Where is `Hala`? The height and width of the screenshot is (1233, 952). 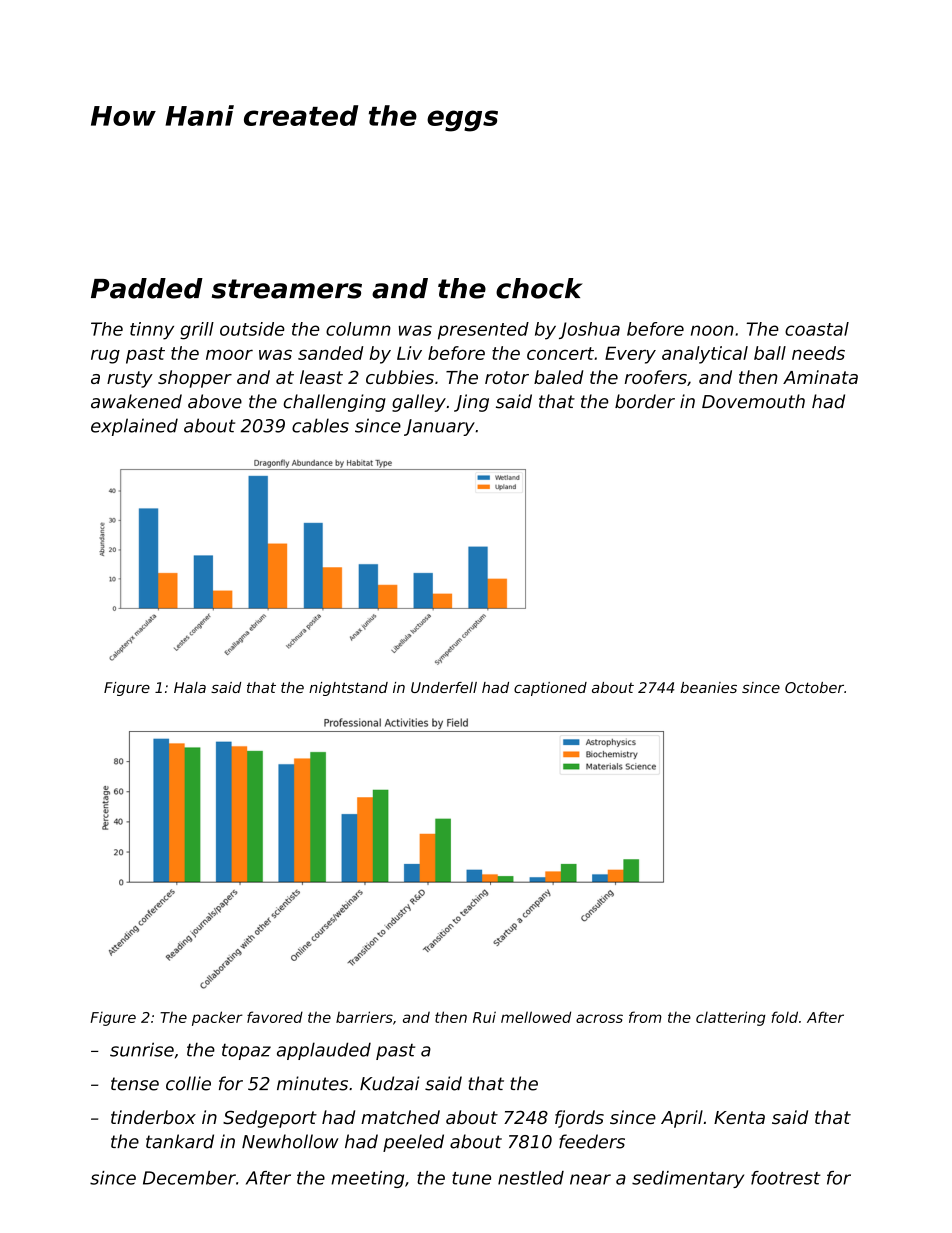
Hala is located at coordinates (190, 687).
